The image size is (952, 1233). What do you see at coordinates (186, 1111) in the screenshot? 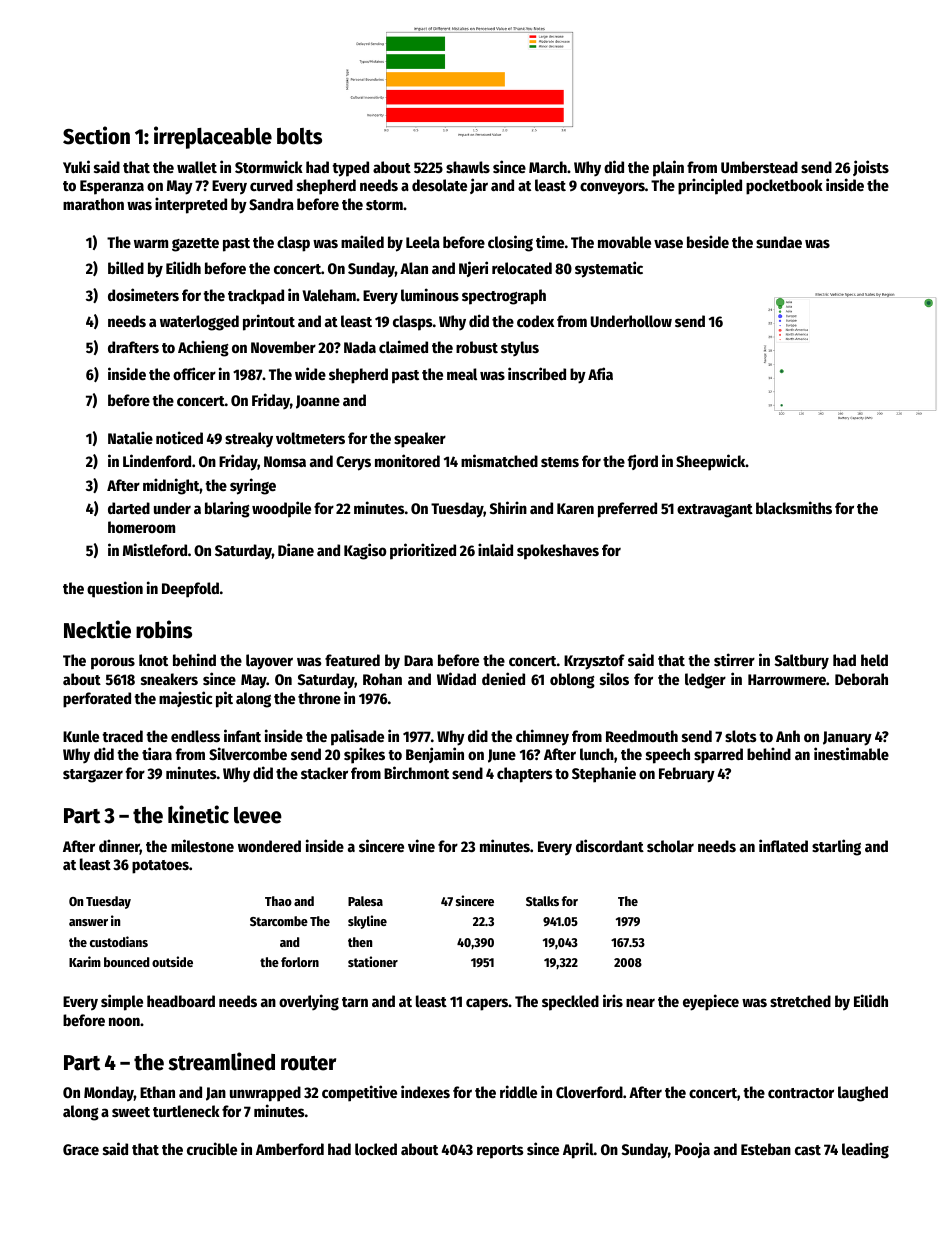
I see `turtleneck` at bounding box center [186, 1111].
